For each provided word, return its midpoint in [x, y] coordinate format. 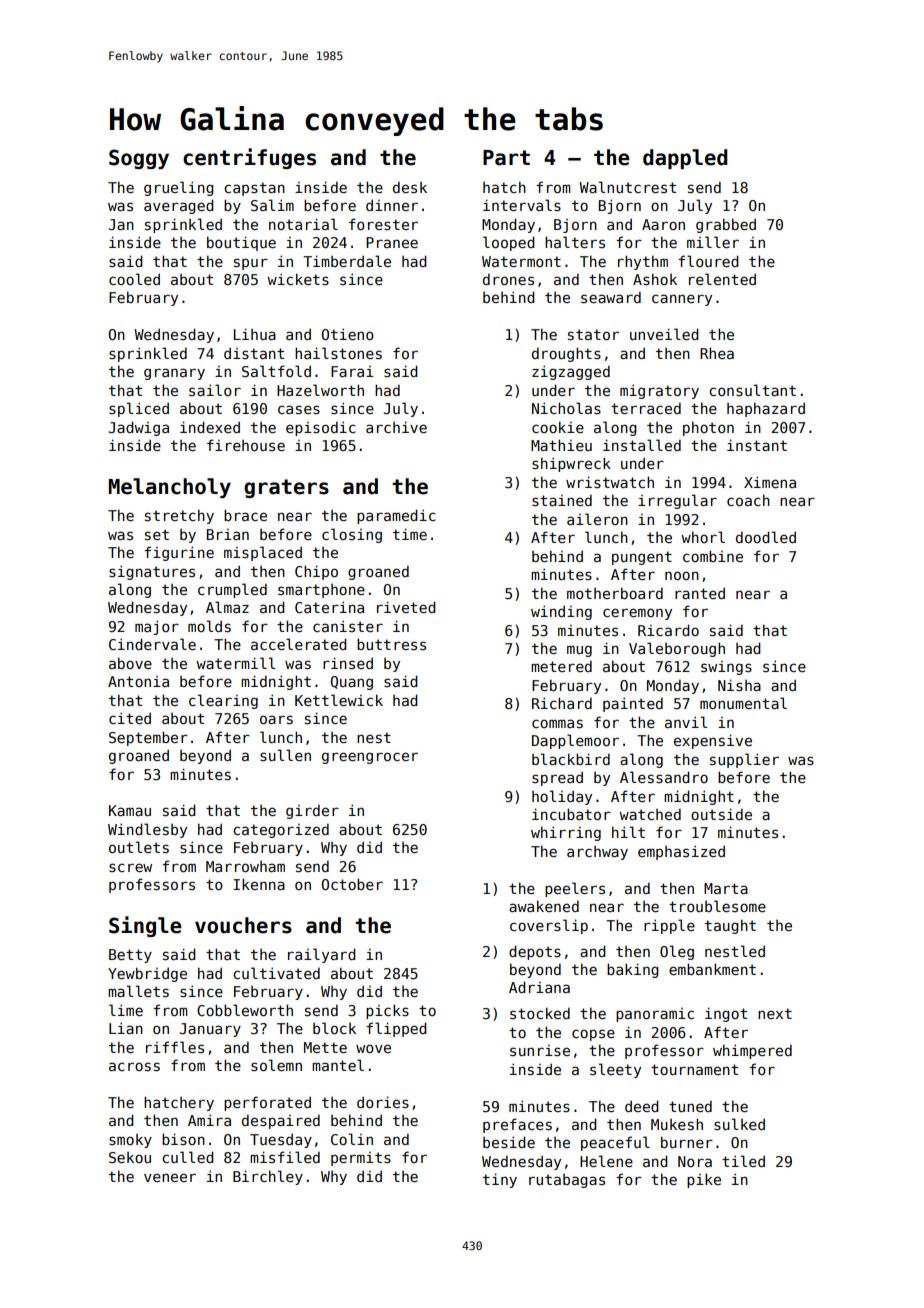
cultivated [276, 973]
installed [642, 445]
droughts [566, 354]
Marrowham [245, 866]
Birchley [268, 1177]
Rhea [717, 353]
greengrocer [370, 758]
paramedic [396, 516]
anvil [686, 722]
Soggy [139, 159]
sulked [739, 1124]
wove [373, 1048]
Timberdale [347, 261]
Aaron [663, 224]
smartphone [321, 591]
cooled [134, 279]
